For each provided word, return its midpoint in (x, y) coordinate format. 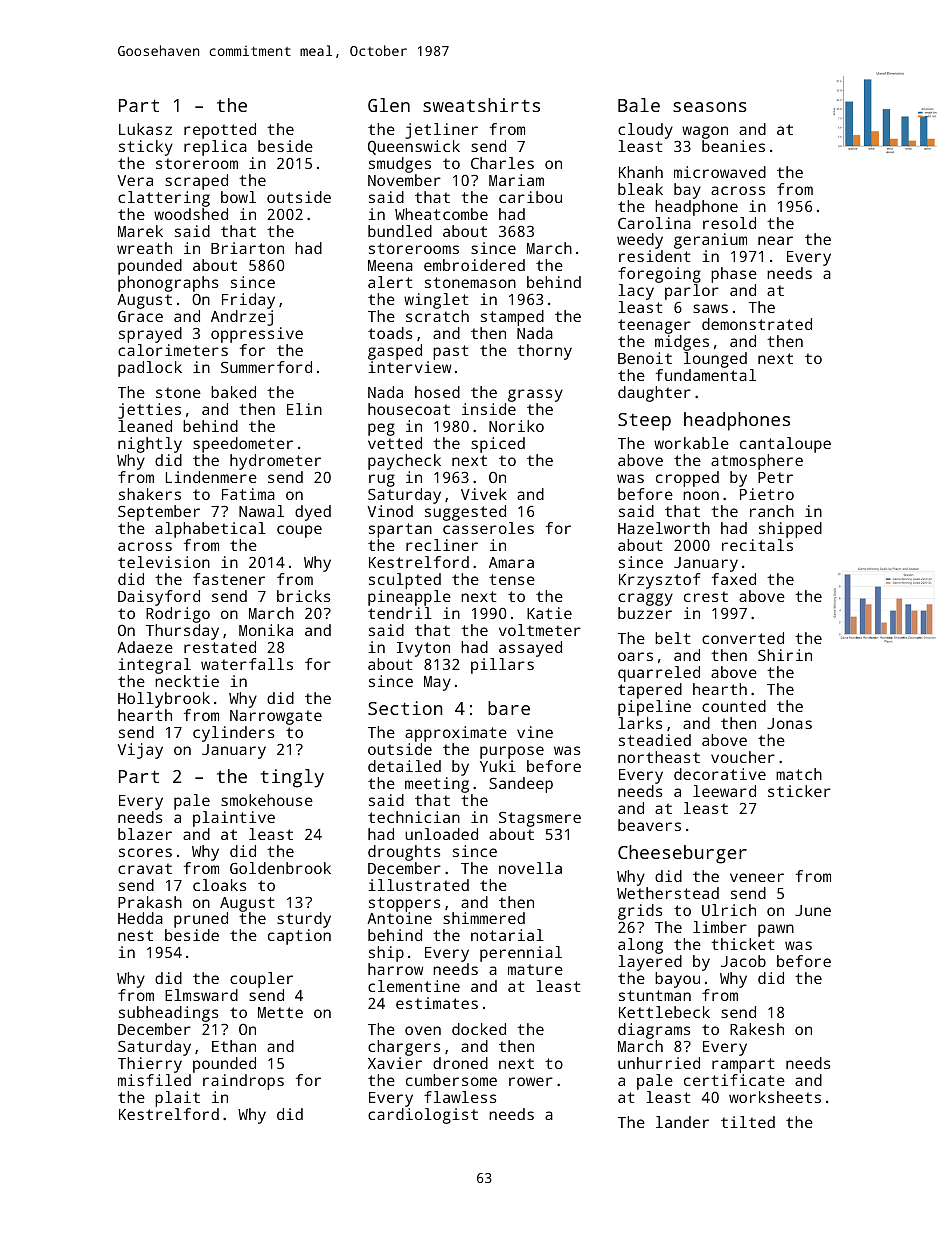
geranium (710, 241)
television (164, 562)
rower (531, 1081)
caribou (530, 197)
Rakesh (757, 1029)
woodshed (191, 214)
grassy (535, 395)
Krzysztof (660, 581)
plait (177, 1099)
